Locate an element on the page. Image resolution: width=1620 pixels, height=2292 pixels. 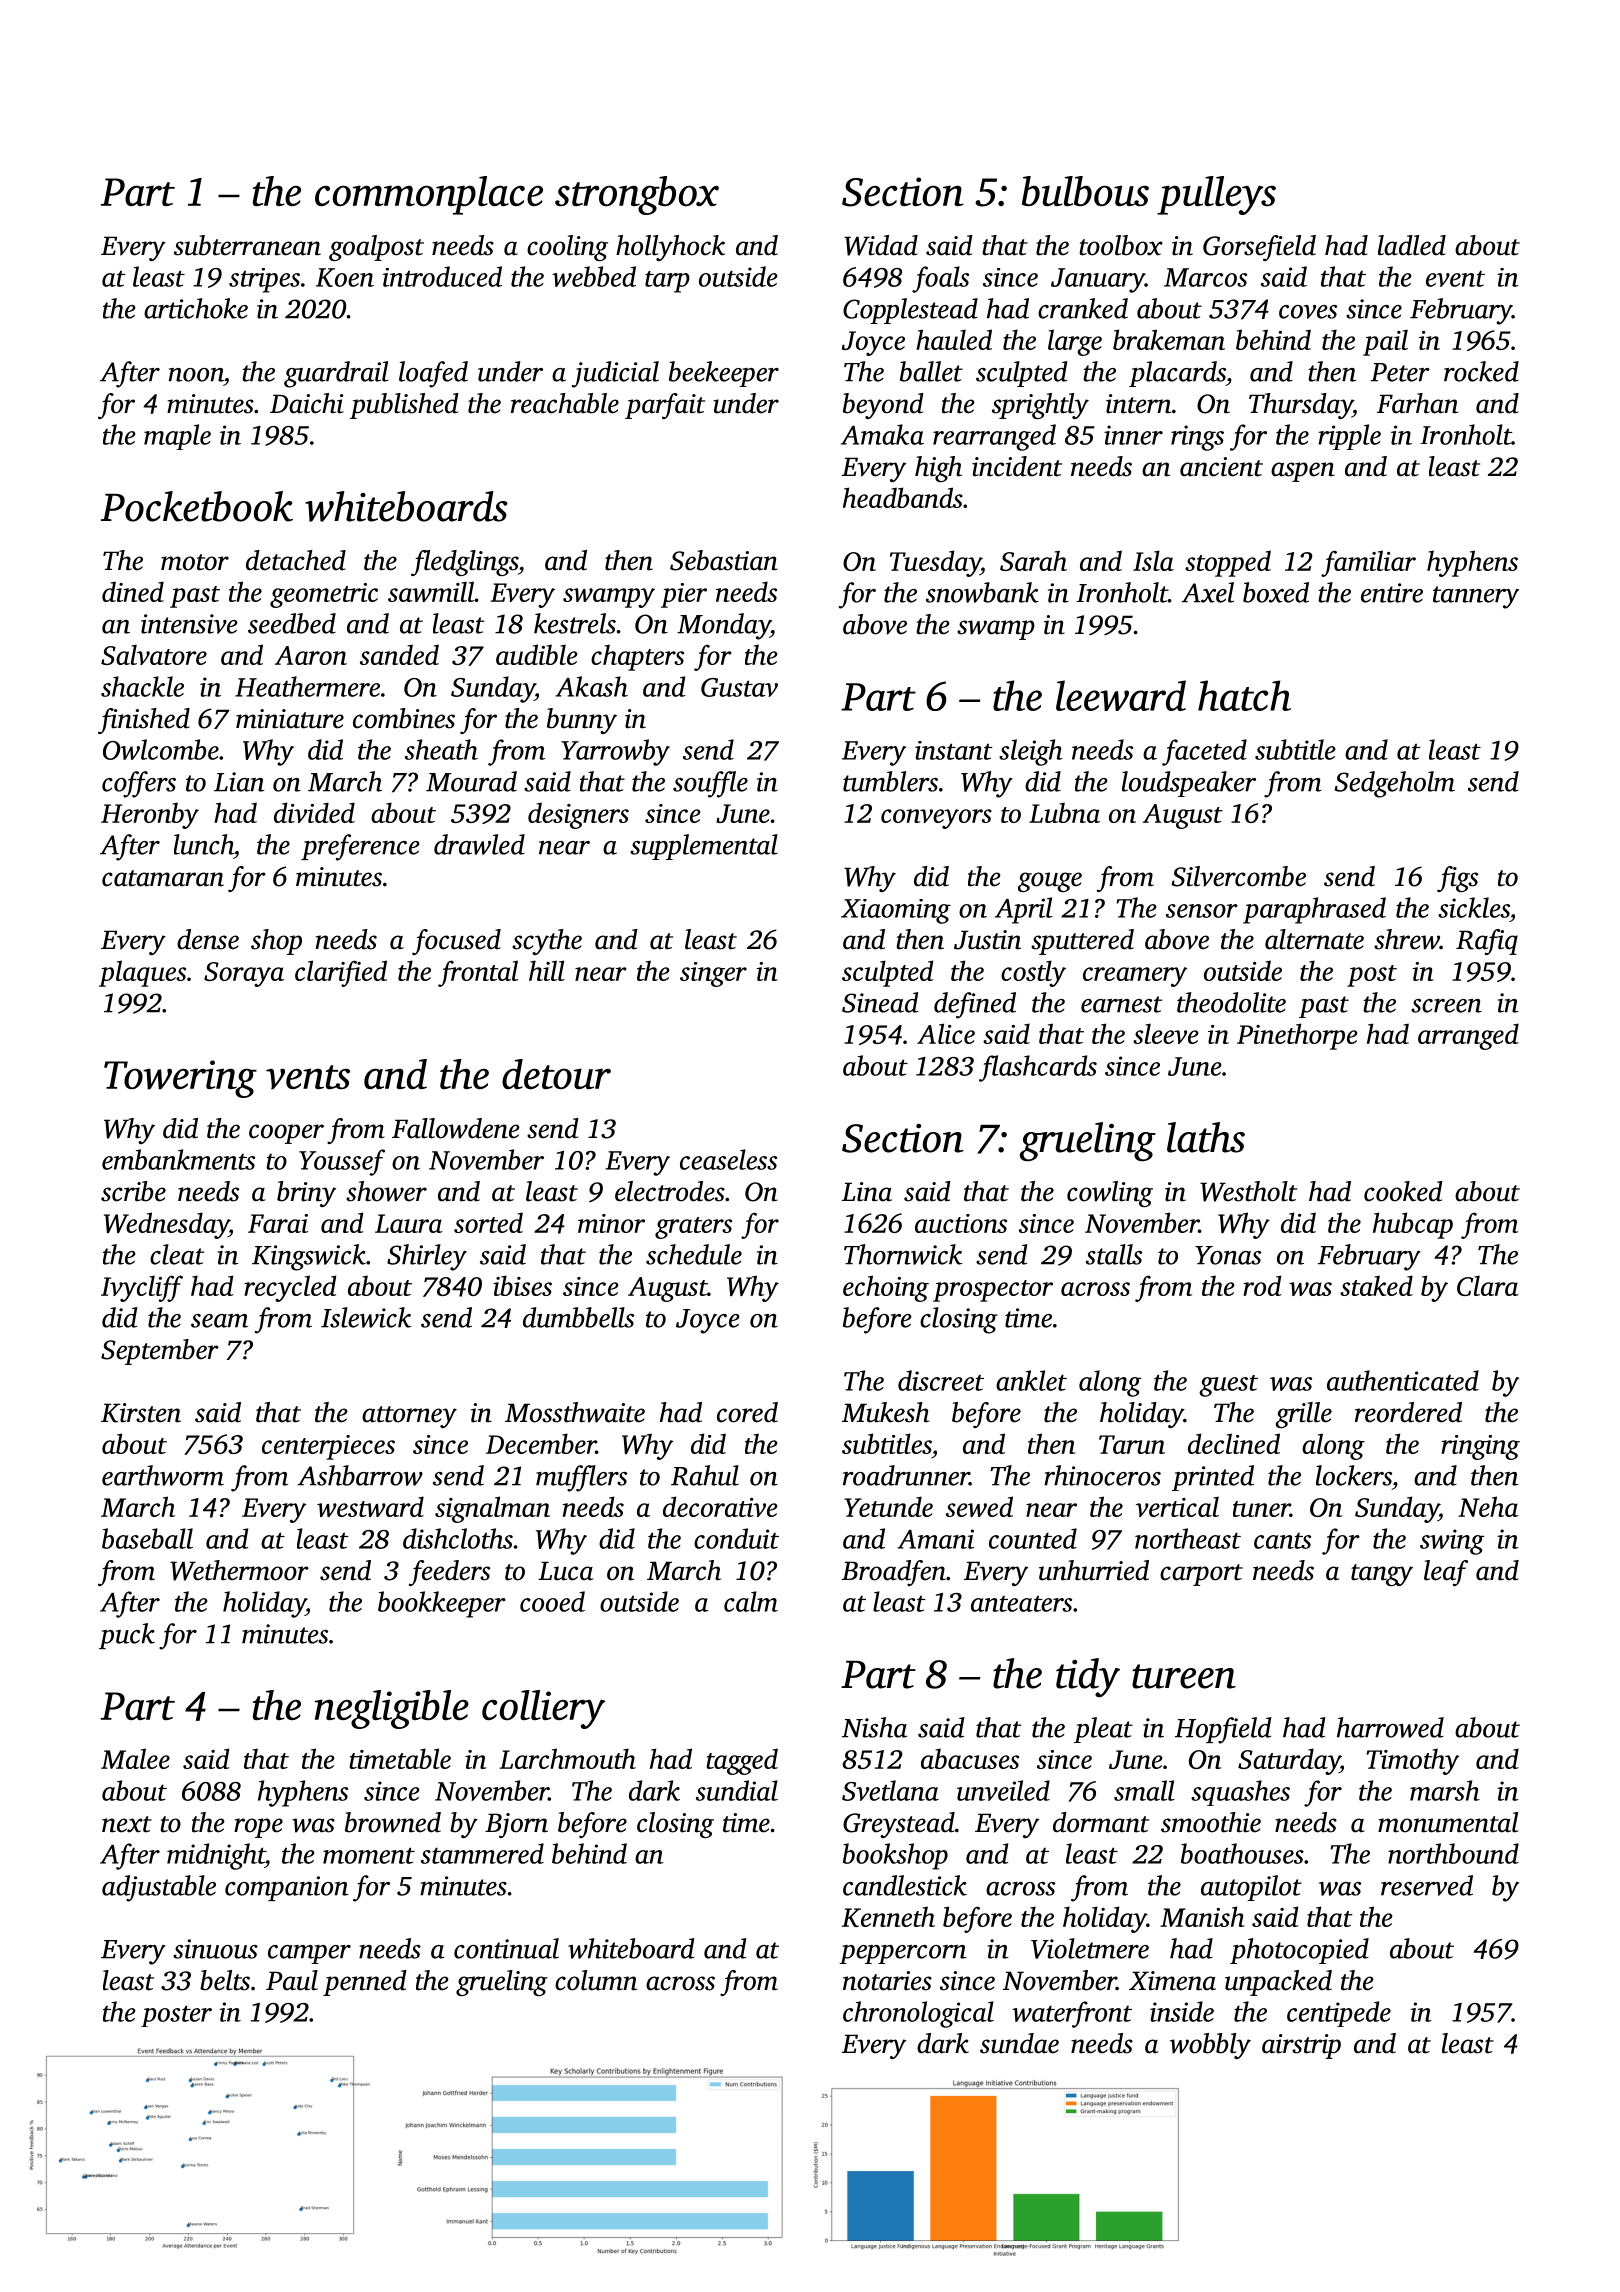
Laura is located at coordinates (409, 1223).
